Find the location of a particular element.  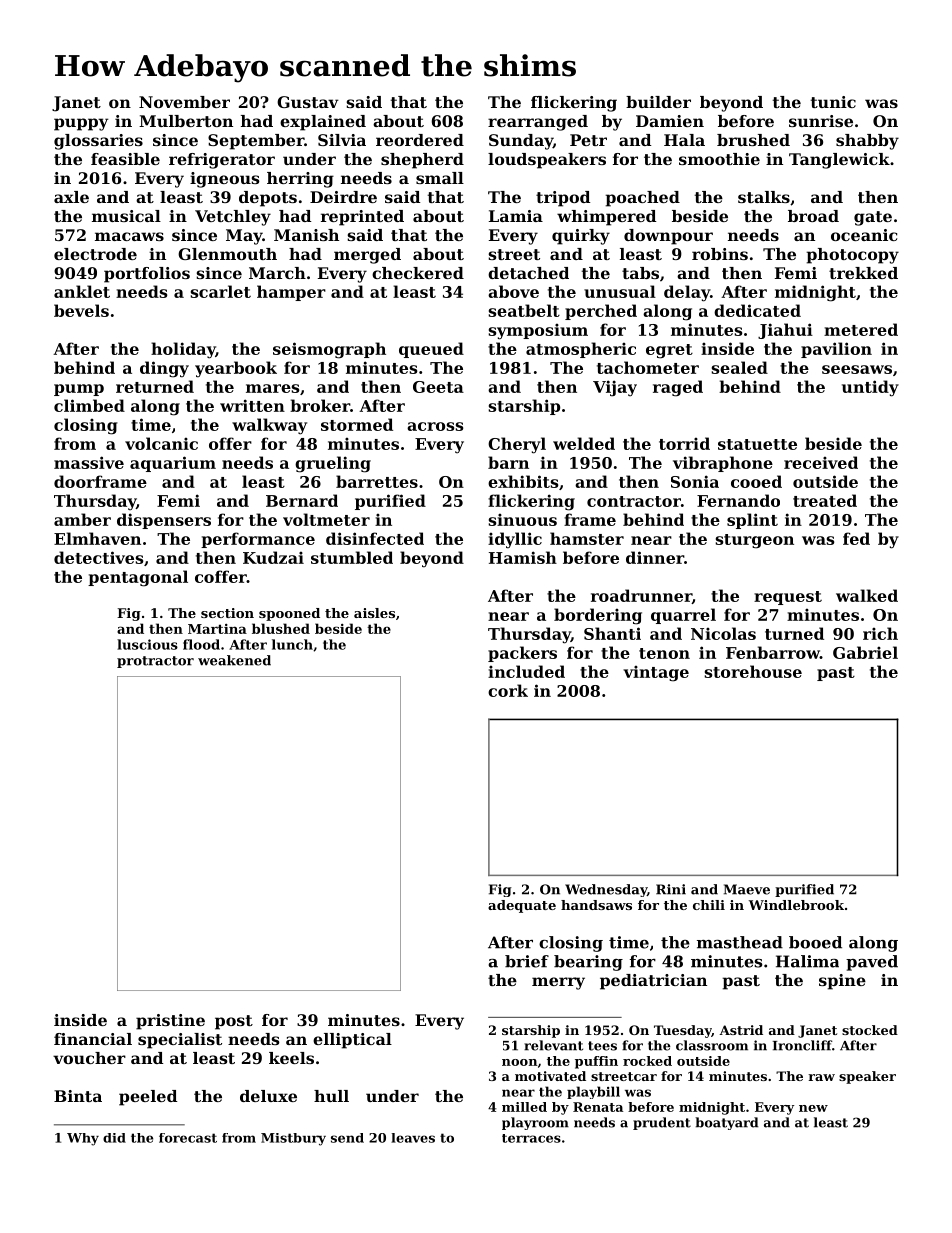

terraces is located at coordinates (531, 1138).
